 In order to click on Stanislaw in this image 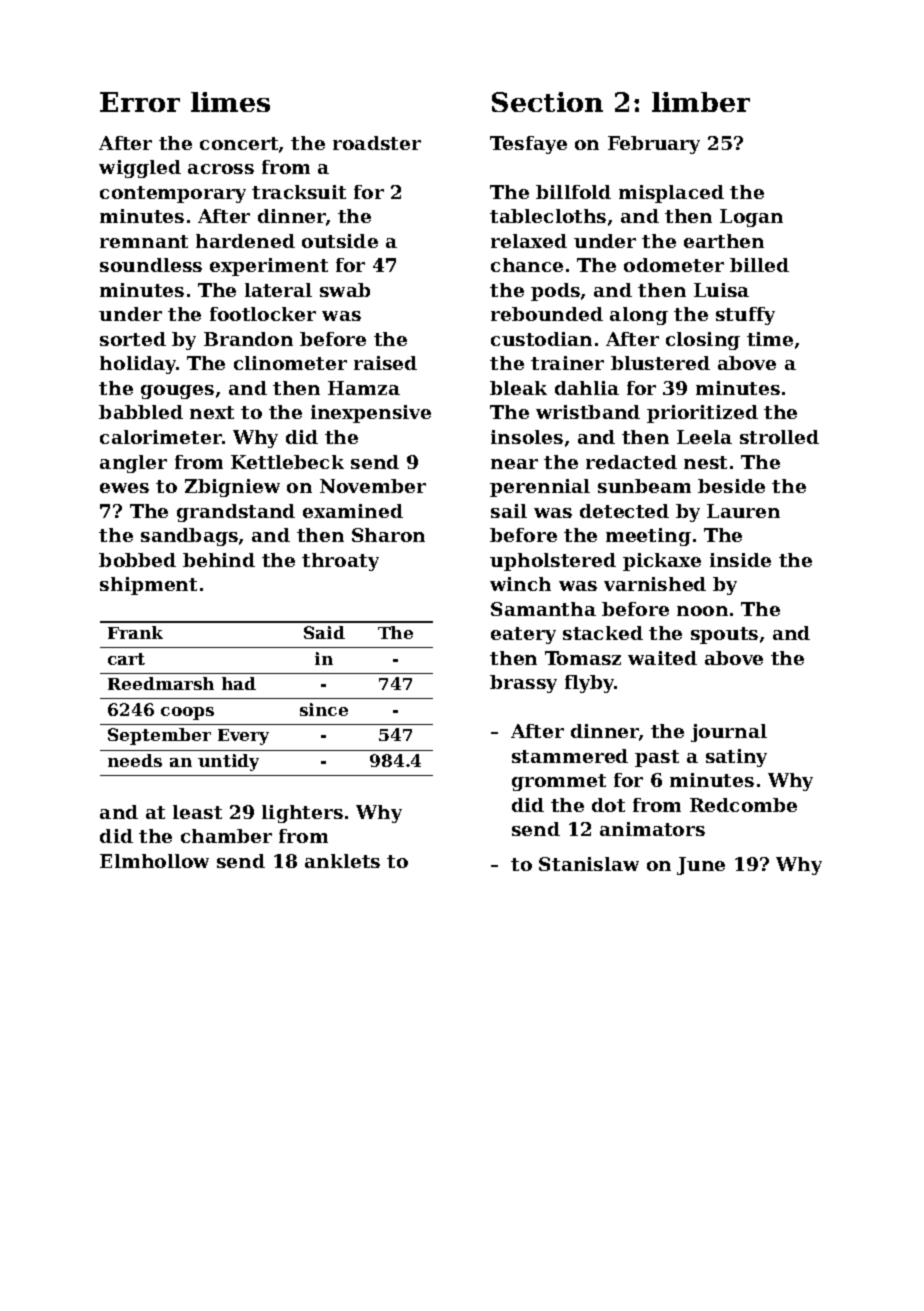, I will do `click(589, 864)`.
